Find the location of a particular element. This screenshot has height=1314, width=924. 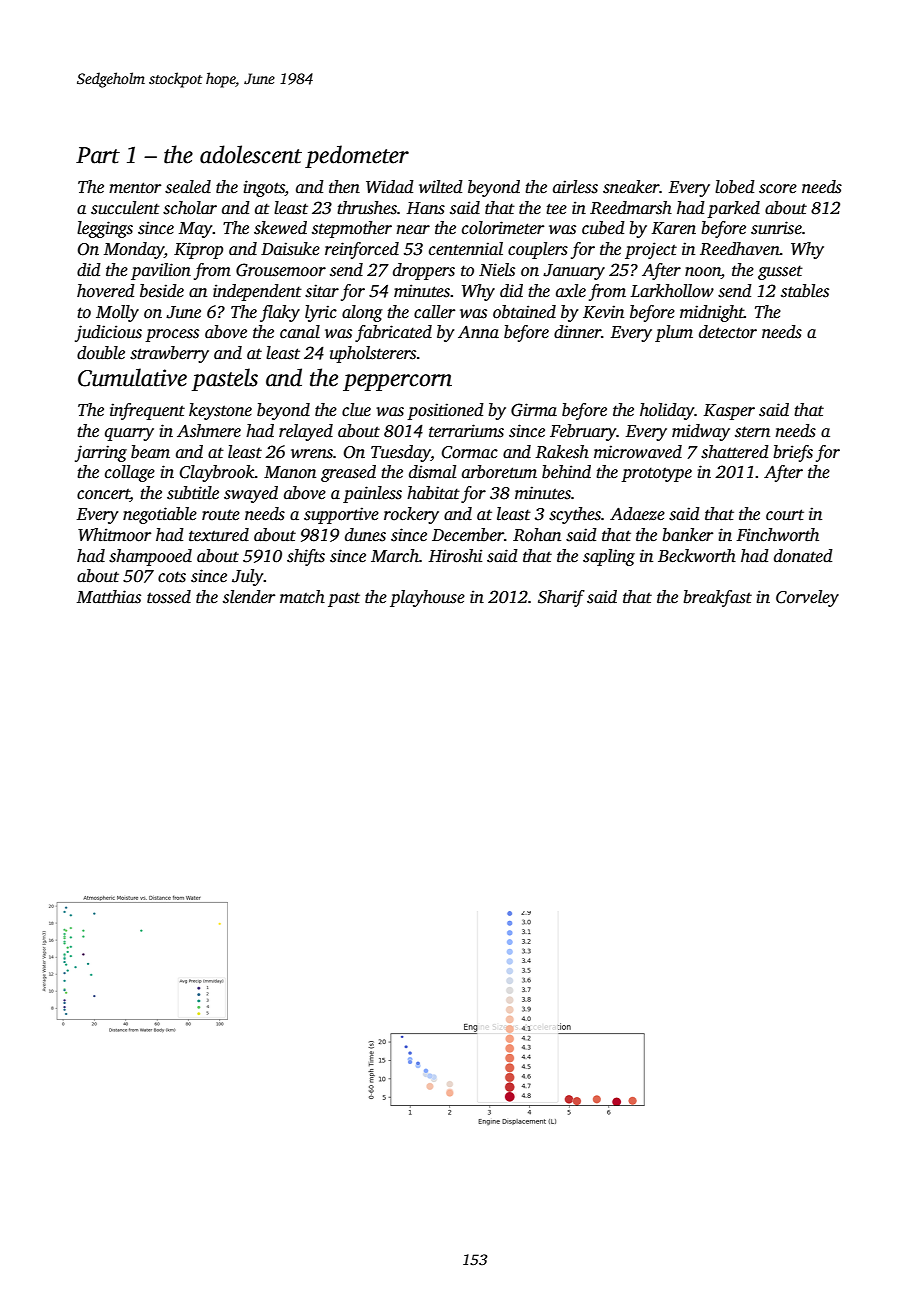

Grousemoor is located at coordinates (281, 270).
